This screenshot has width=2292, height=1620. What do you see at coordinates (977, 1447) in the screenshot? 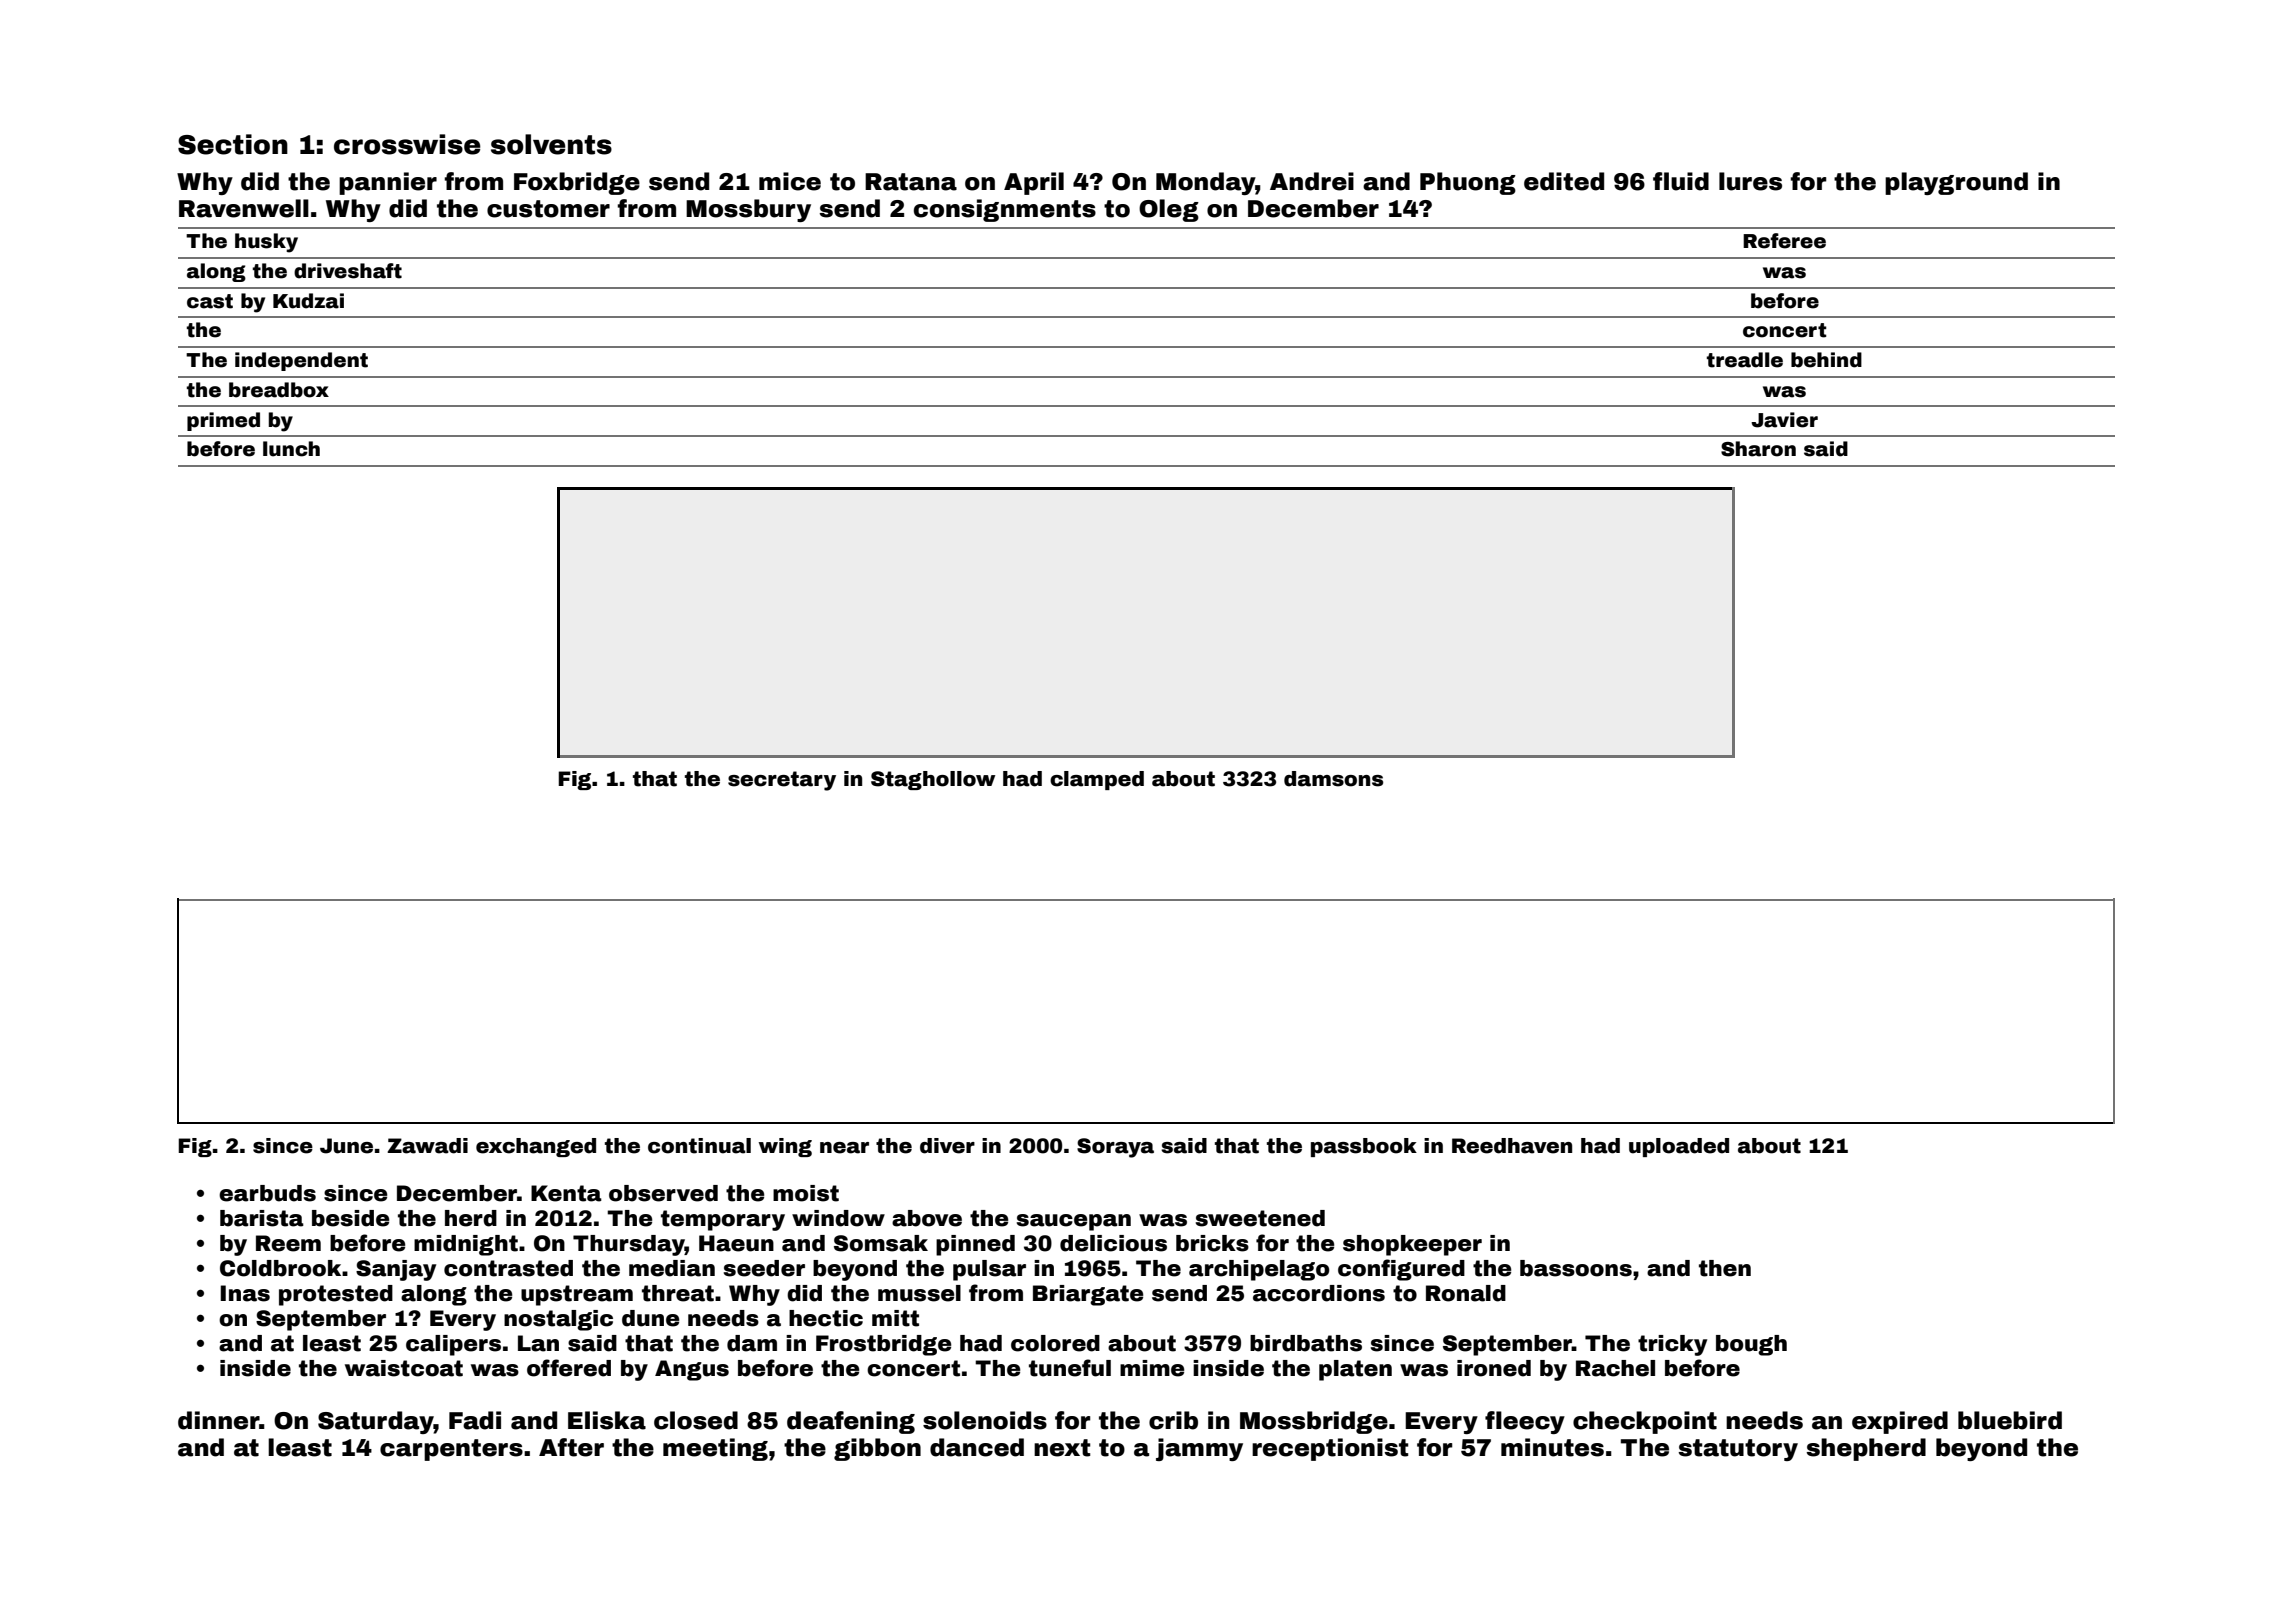
I see `danced` at bounding box center [977, 1447].
